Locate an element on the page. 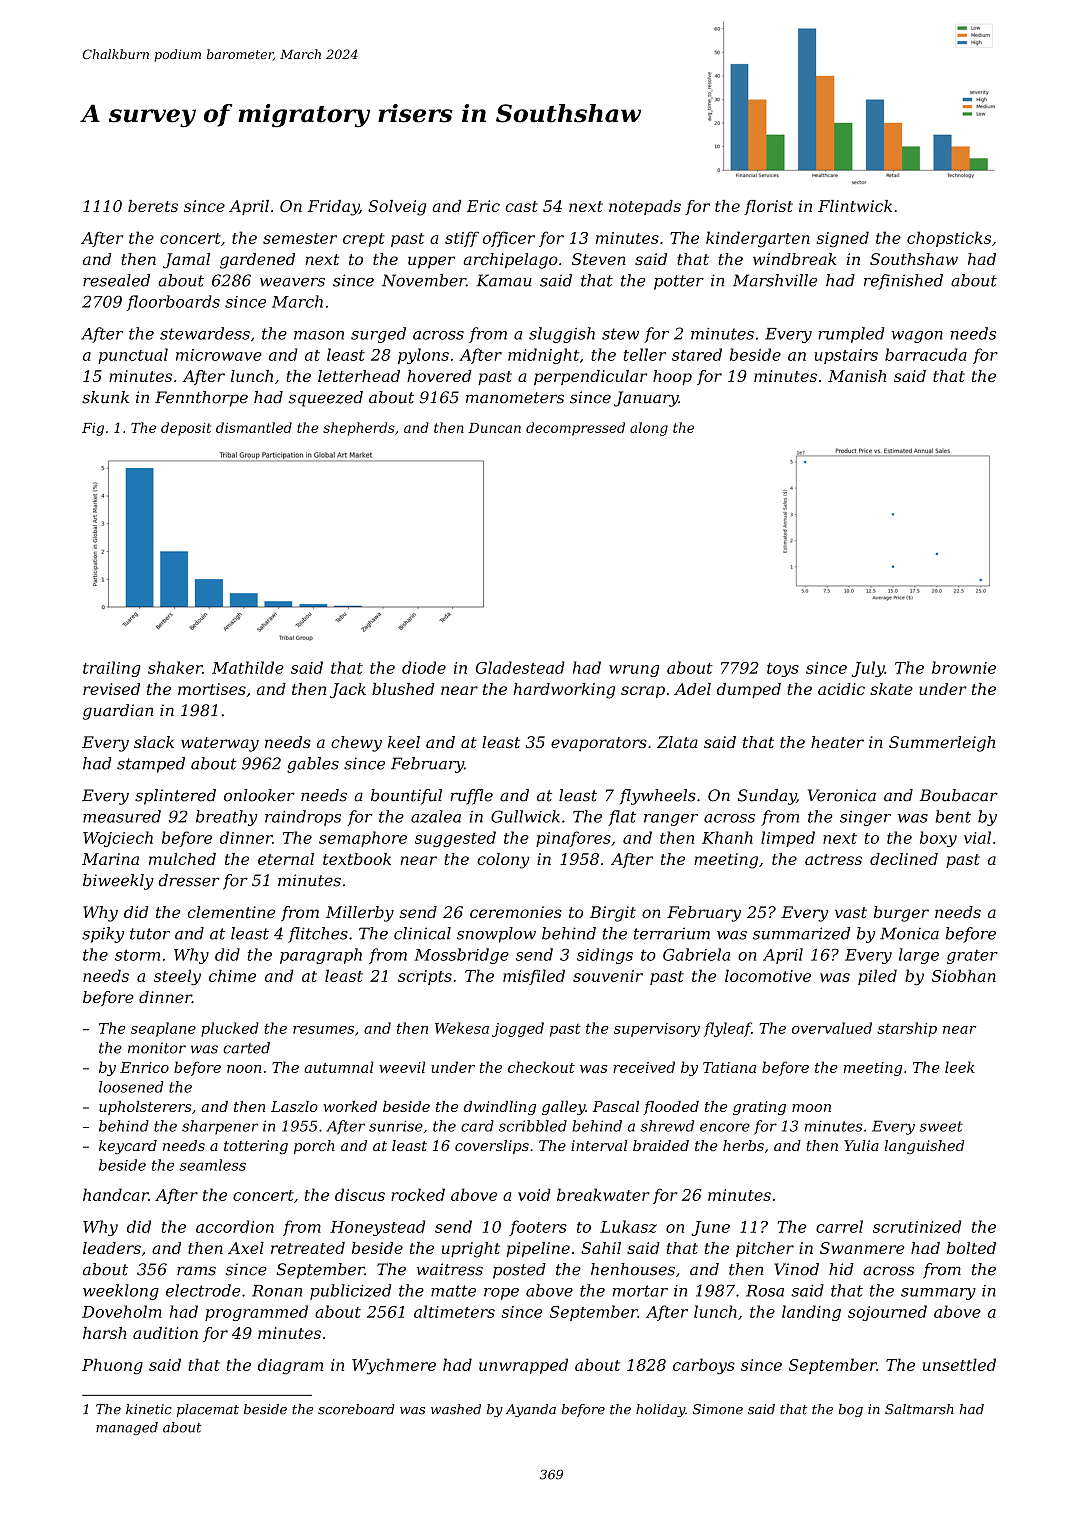 The image size is (1079, 1526). notepads is located at coordinates (645, 207).
